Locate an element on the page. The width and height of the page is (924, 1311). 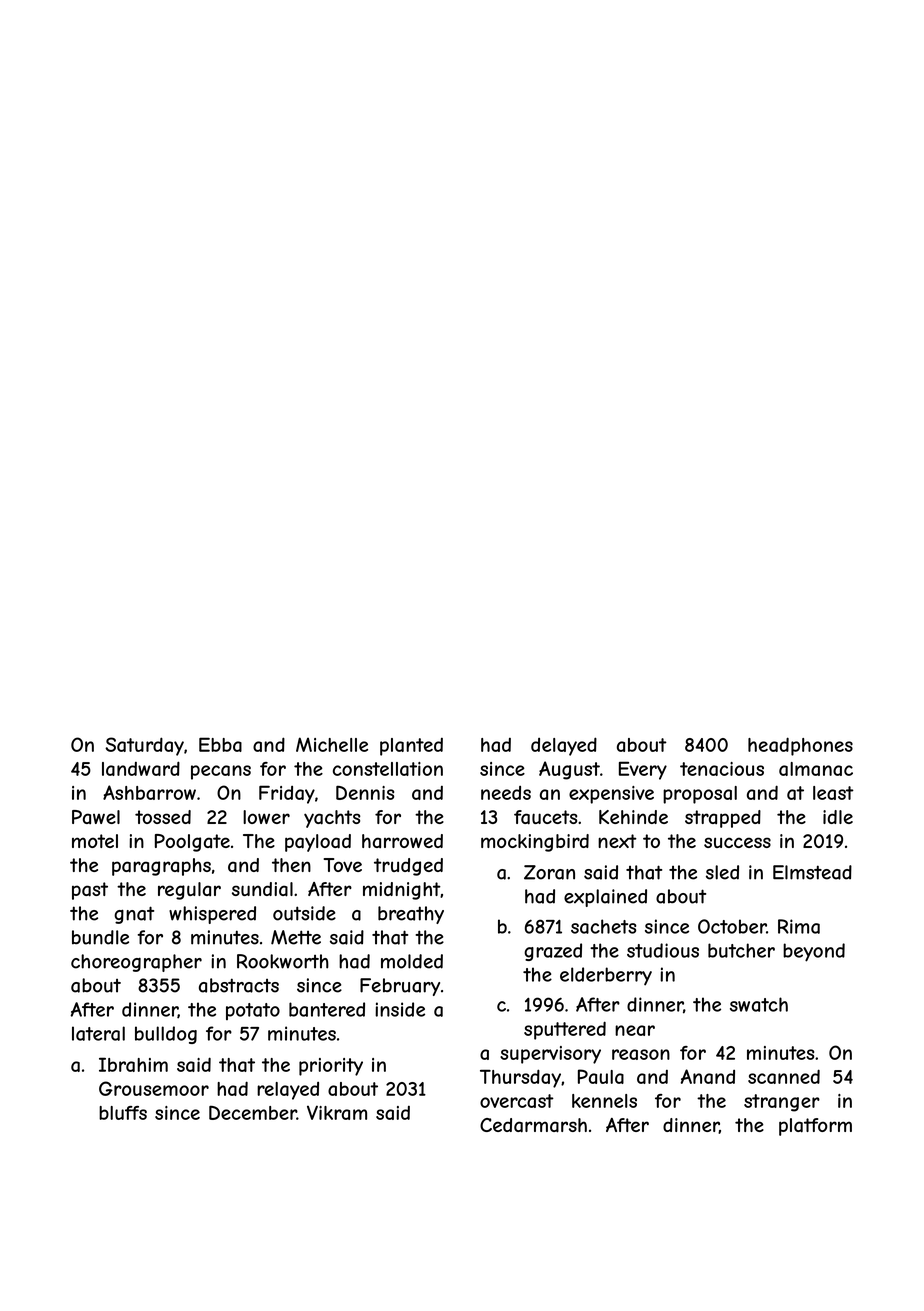
sachets is located at coordinates (603, 926).
